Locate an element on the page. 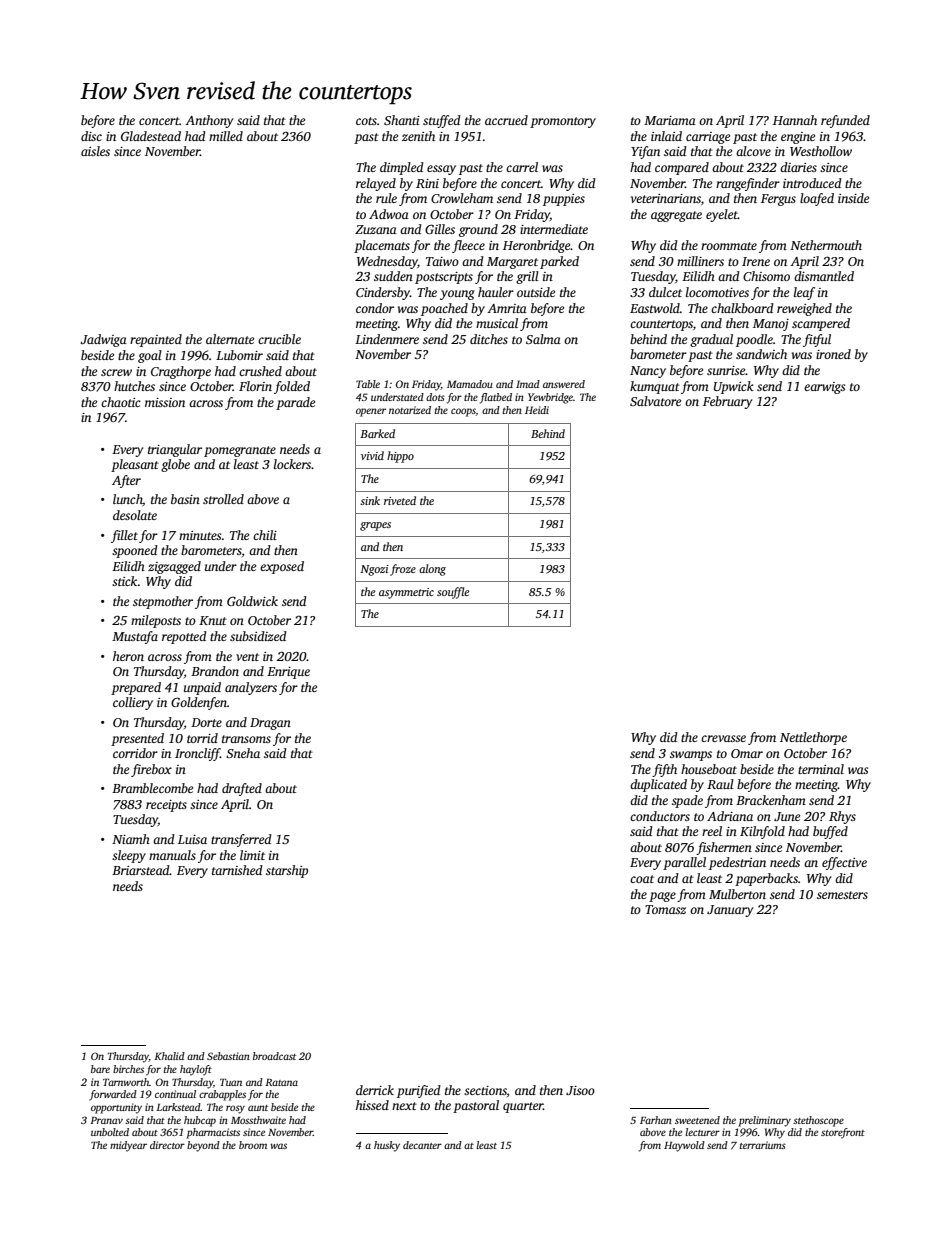 The image size is (952, 1233). quarter is located at coordinates (523, 1107).
